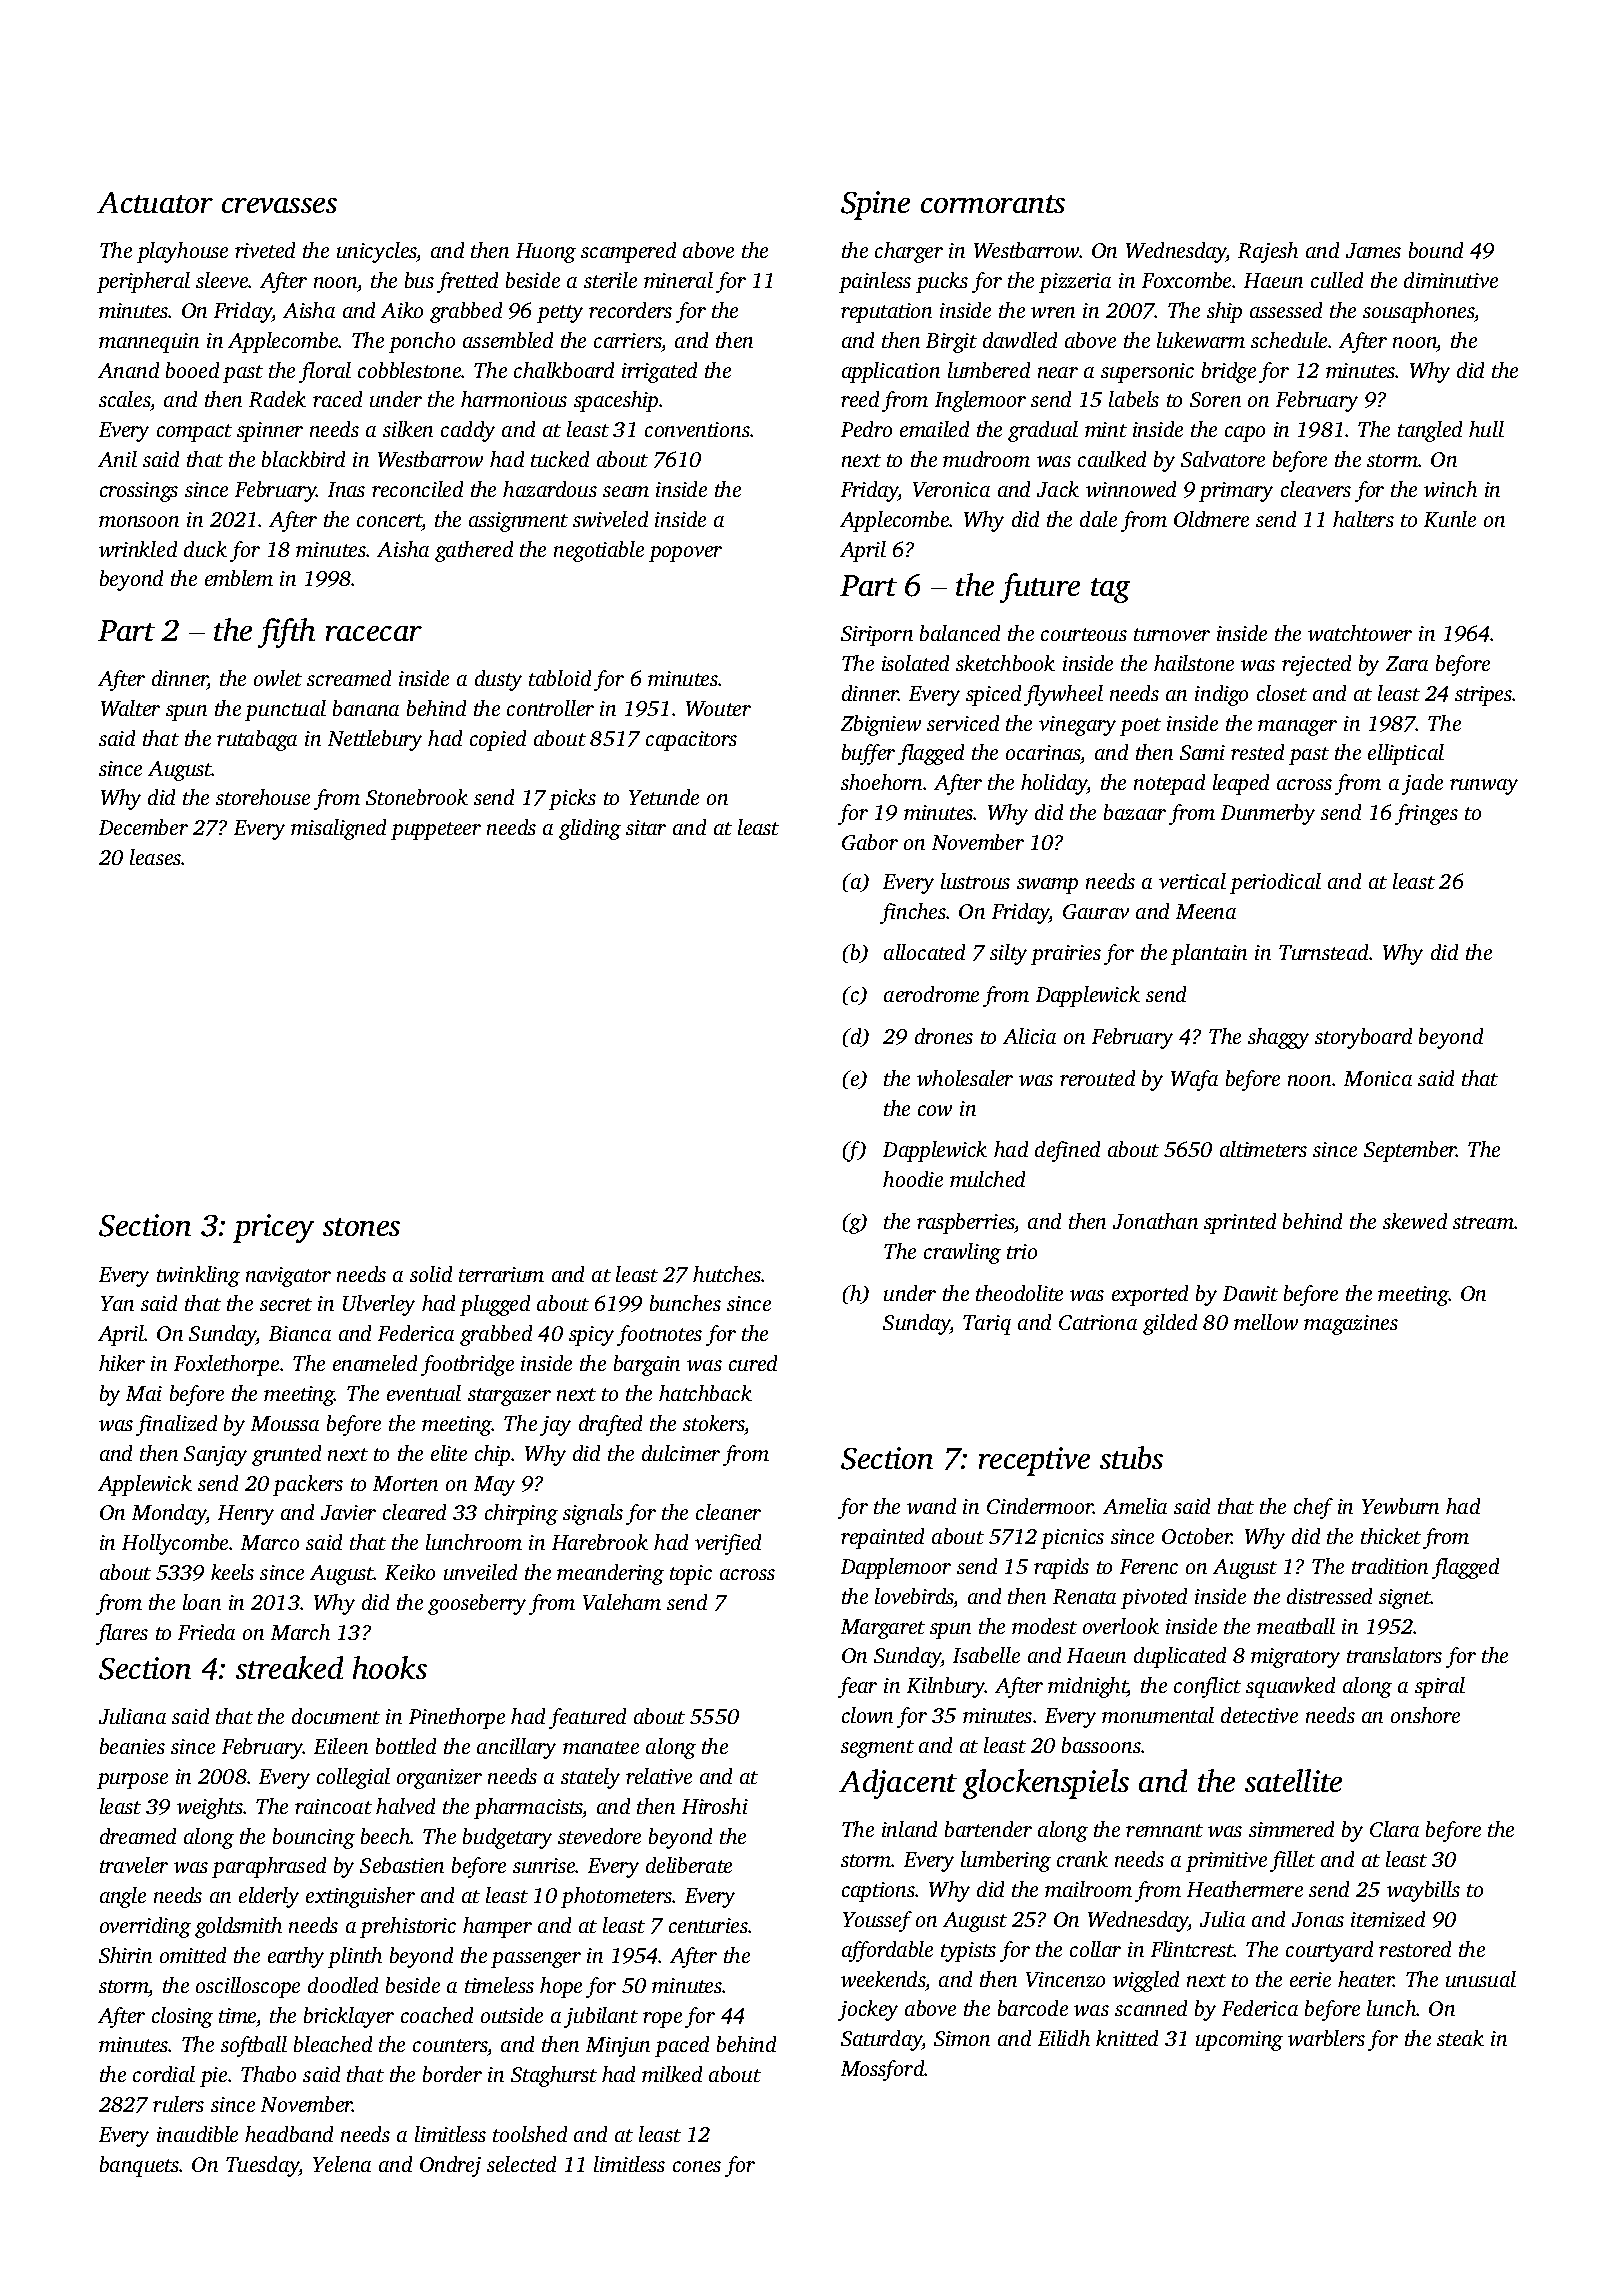  Describe the element at coordinates (1483, 1222) in the screenshot. I see `stream` at that location.
